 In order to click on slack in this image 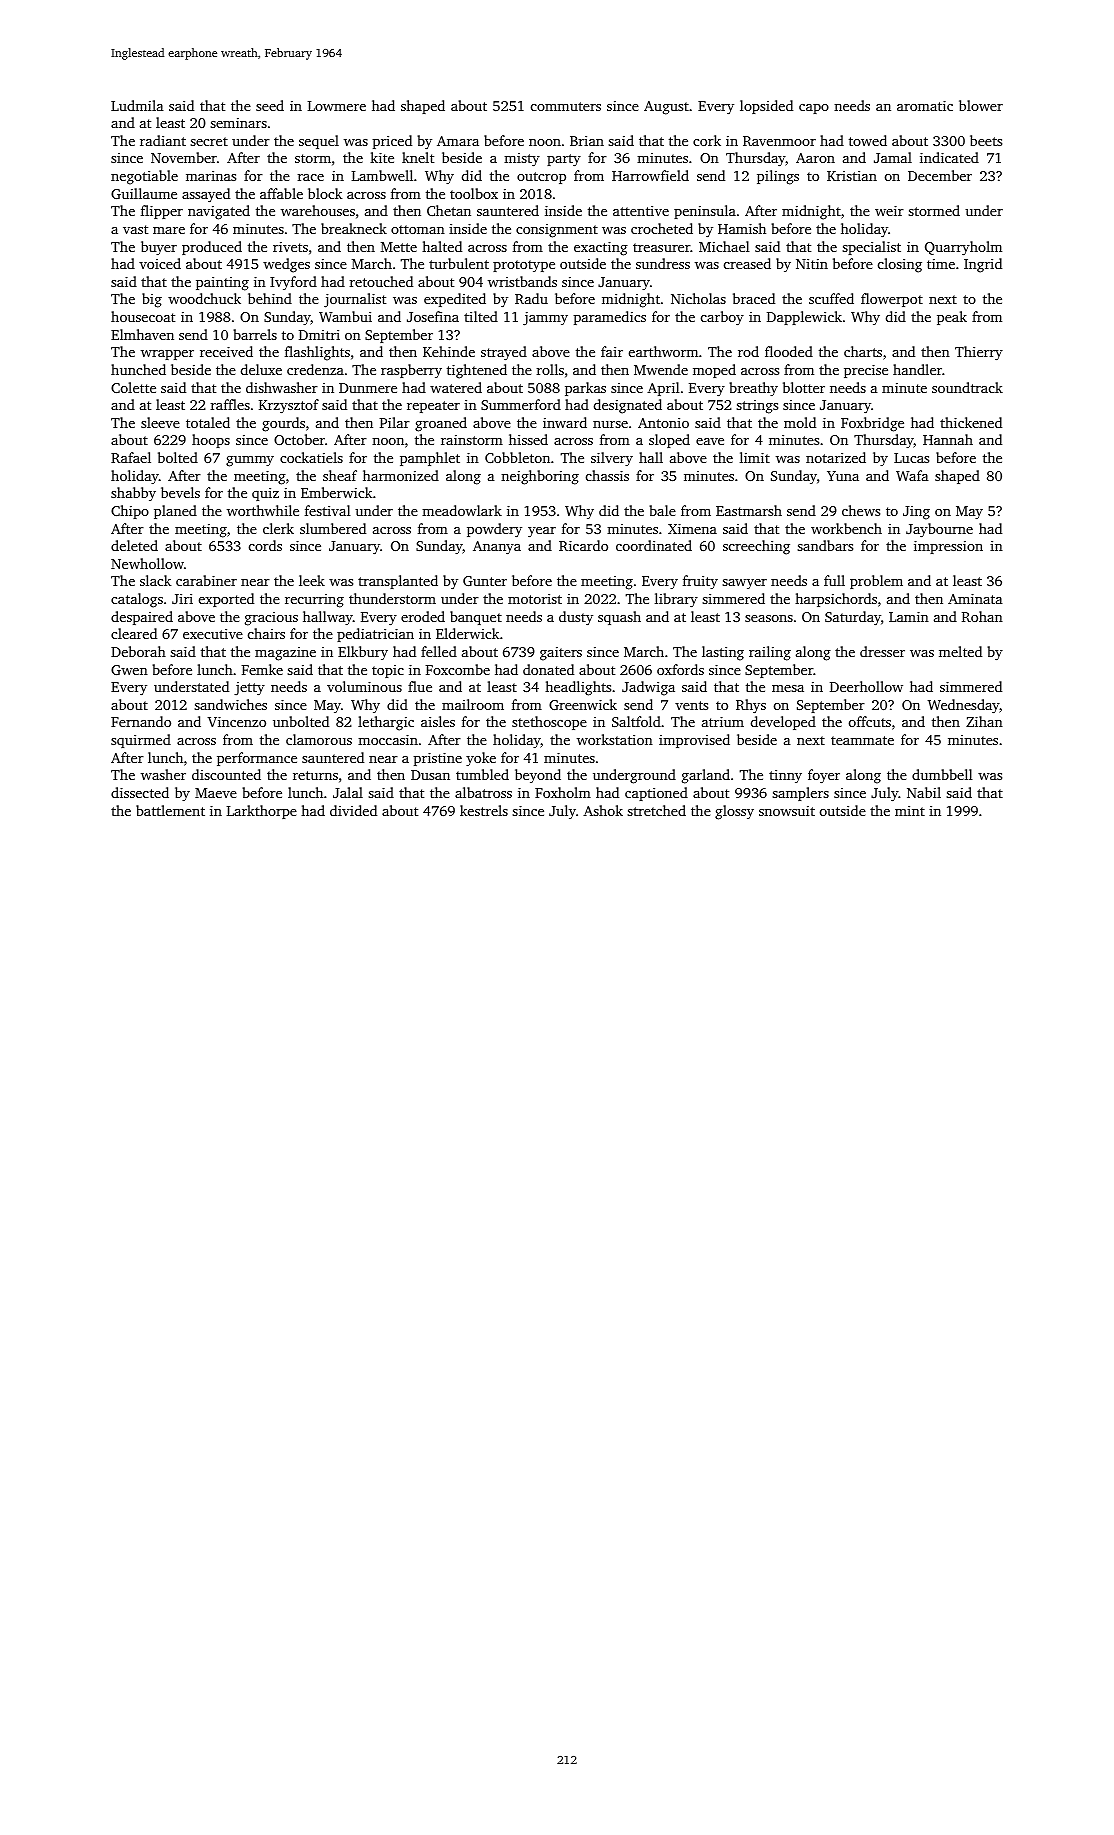, I will do `click(155, 580)`.
